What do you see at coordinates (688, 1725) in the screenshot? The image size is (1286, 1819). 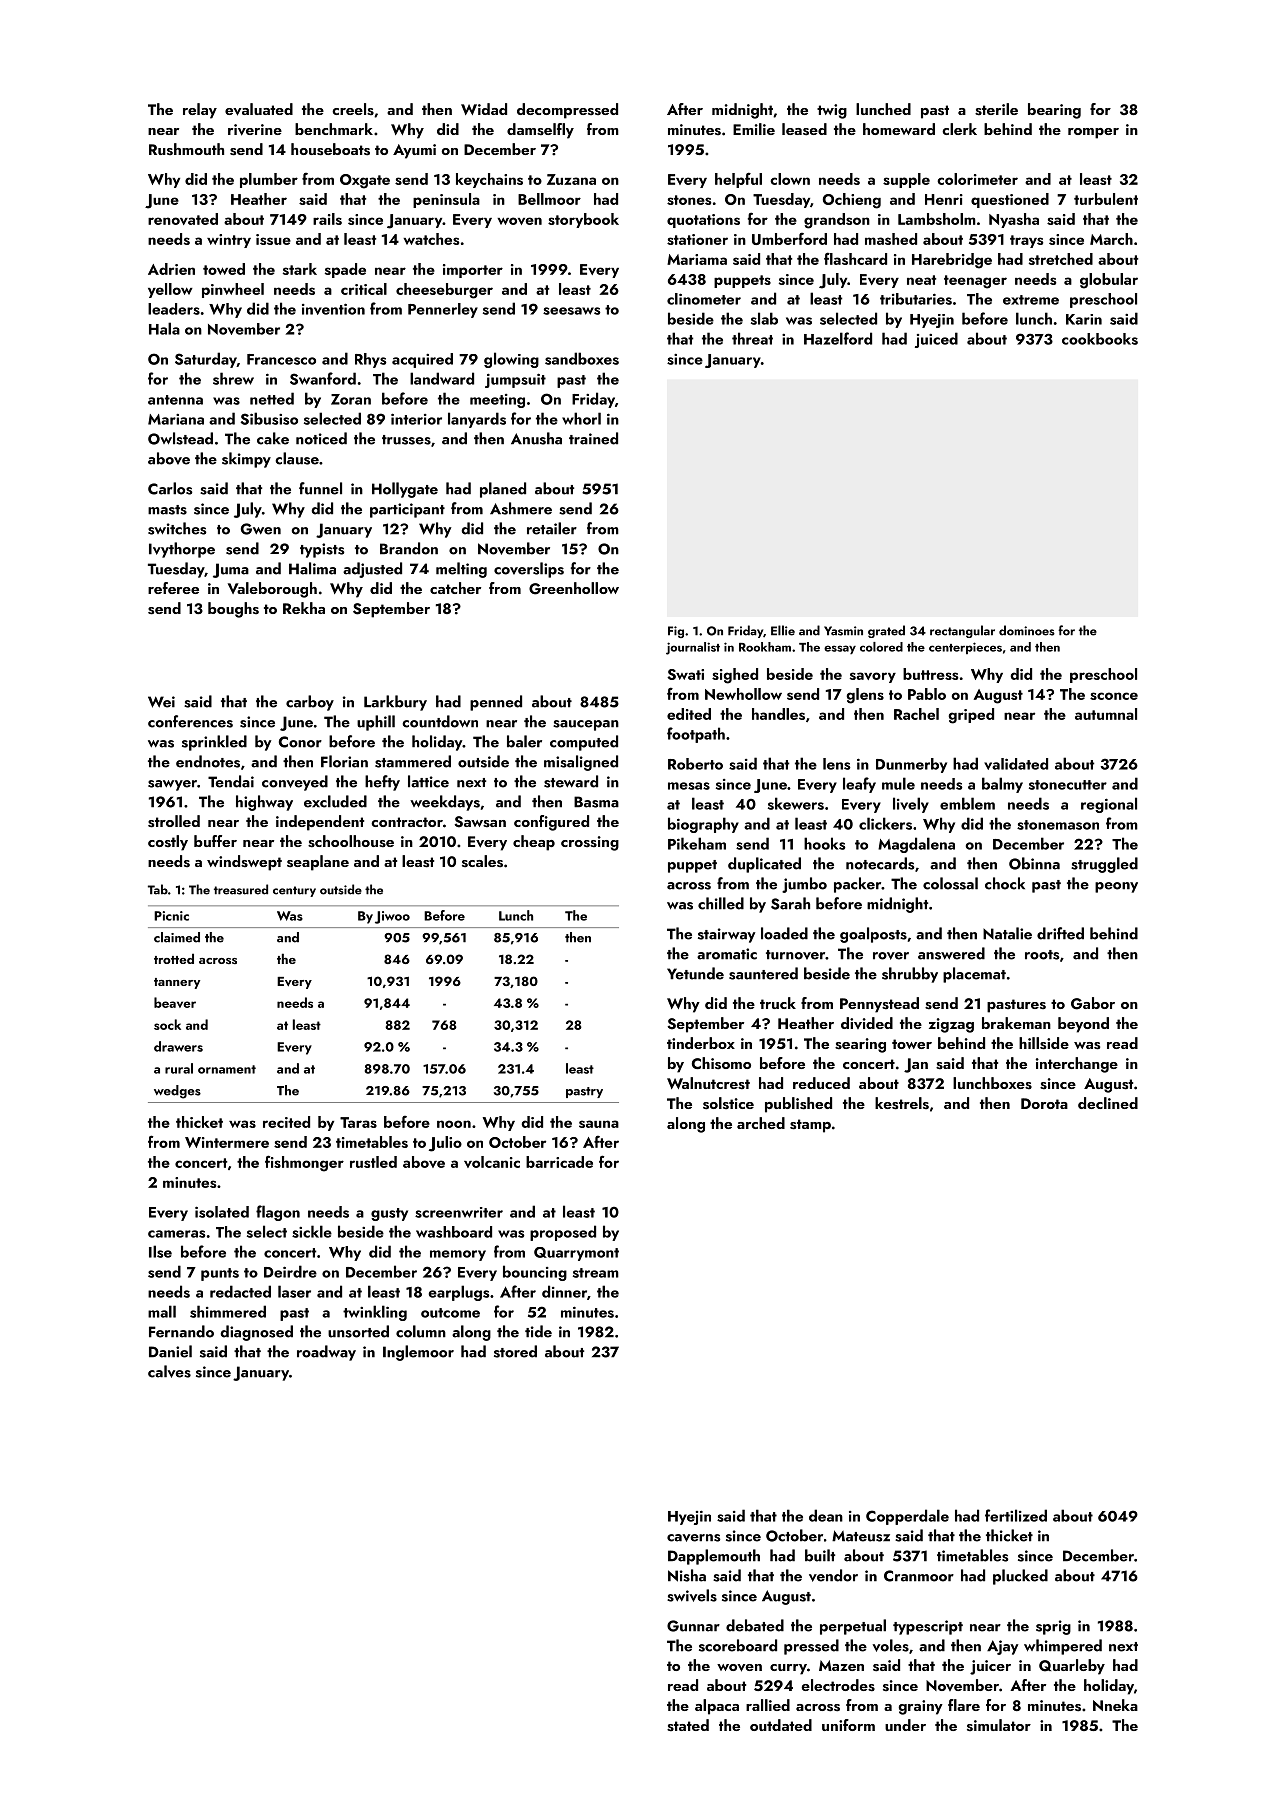 I see `stated` at bounding box center [688, 1725].
